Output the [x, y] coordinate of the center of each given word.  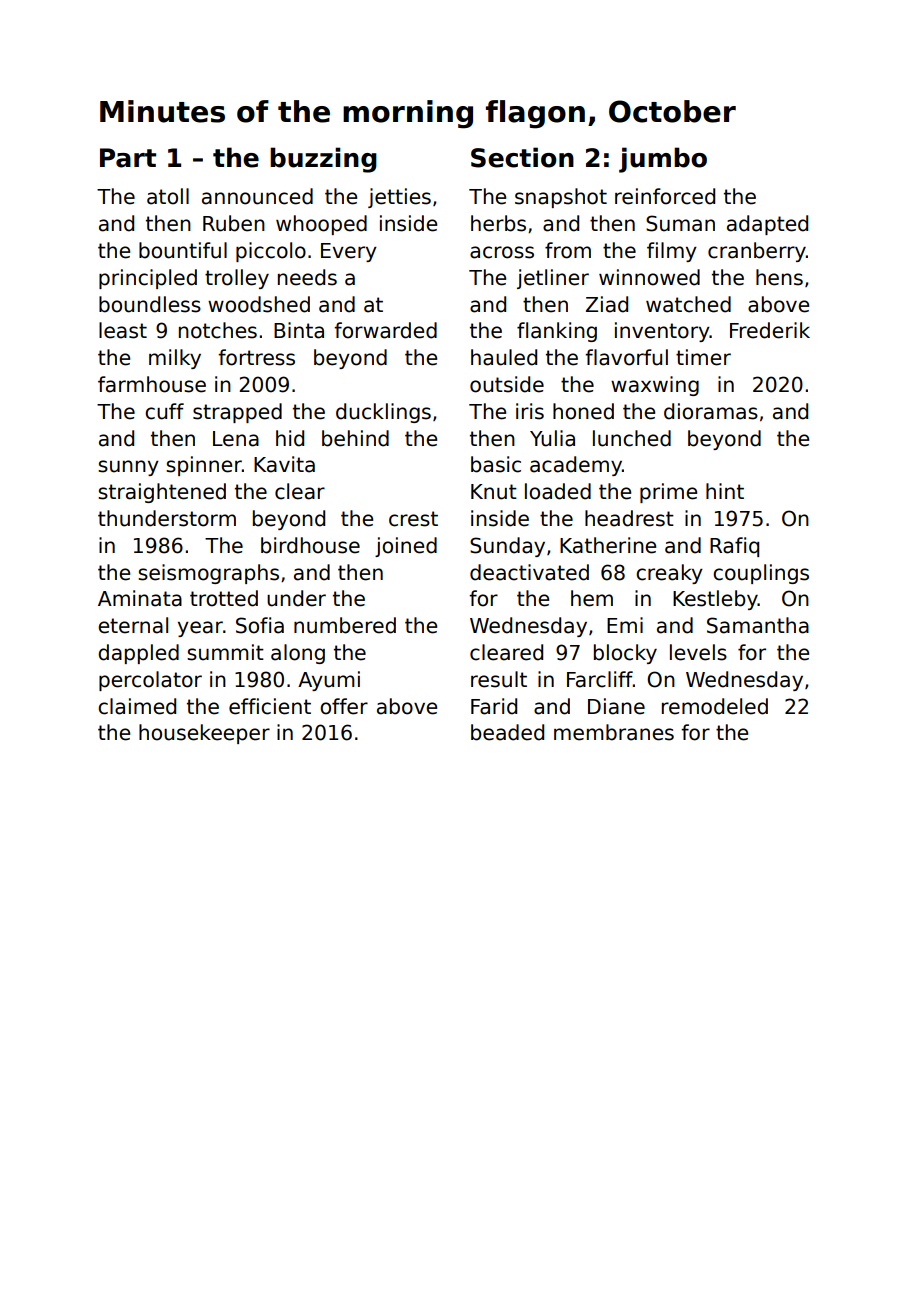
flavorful [626, 357]
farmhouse [152, 384]
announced [257, 196]
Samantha [758, 625]
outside [507, 384]
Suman [680, 223]
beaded [507, 732]
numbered [345, 625]
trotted [224, 598]
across [502, 252]
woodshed [259, 304]
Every [349, 252]
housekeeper [204, 734]
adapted [767, 225]
